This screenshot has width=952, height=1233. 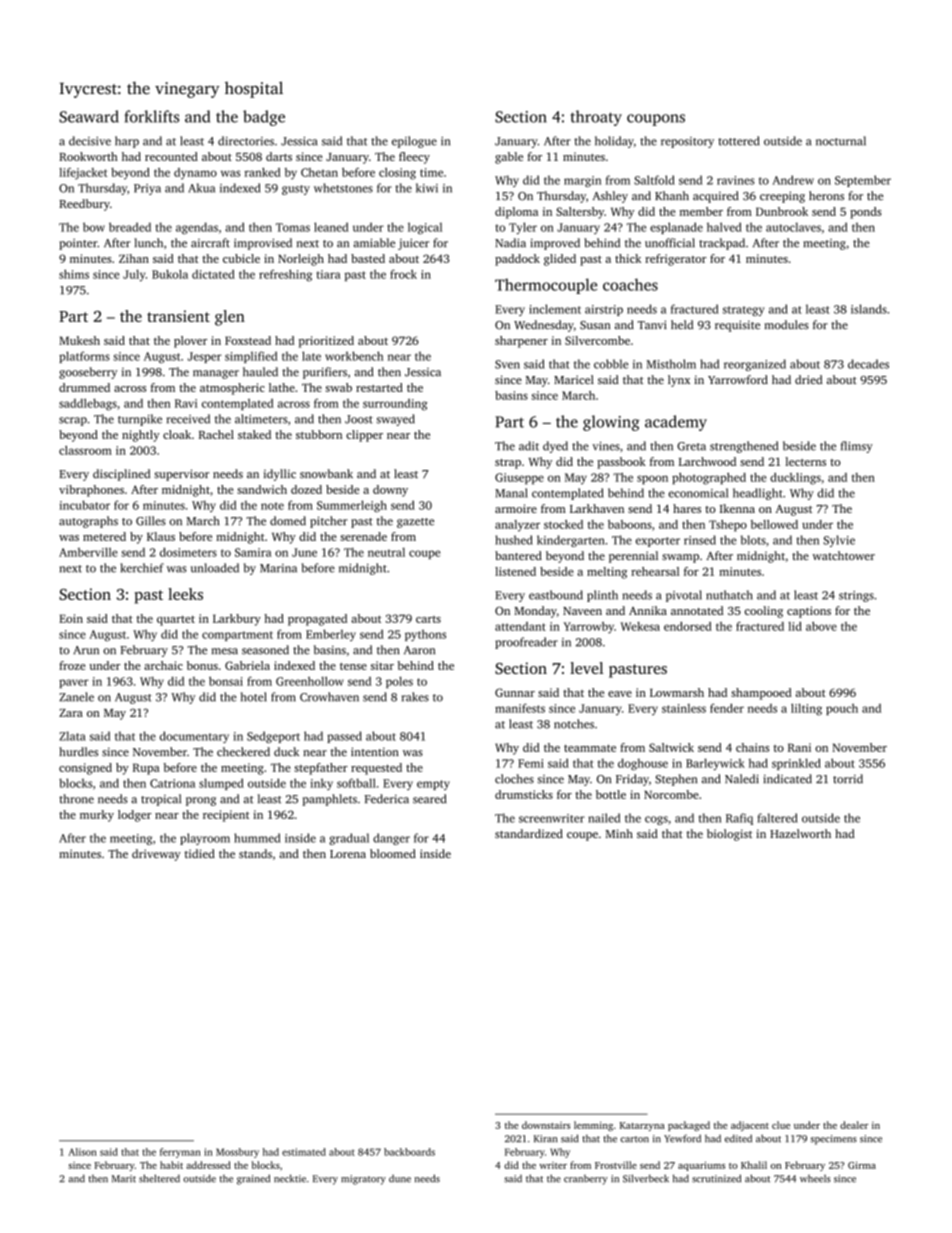 What do you see at coordinates (597, 340) in the screenshot?
I see `Silvercombe` at bounding box center [597, 340].
